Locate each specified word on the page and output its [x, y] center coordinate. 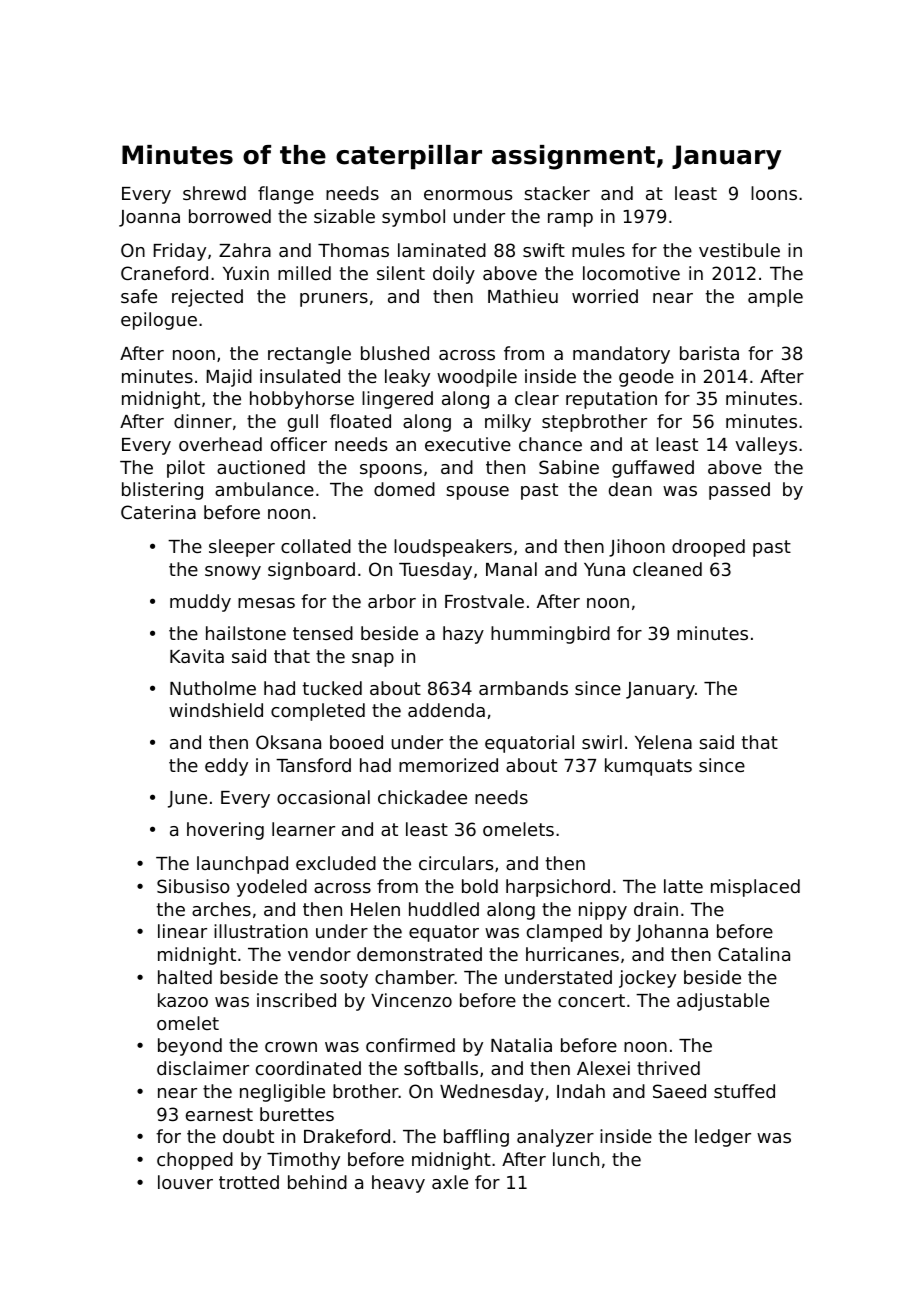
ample [775, 298]
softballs [441, 1068]
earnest [219, 1114]
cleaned [667, 569]
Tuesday [435, 571]
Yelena [663, 742]
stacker [557, 193]
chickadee [422, 797]
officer [299, 444]
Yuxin [246, 273]
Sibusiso [193, 886]
